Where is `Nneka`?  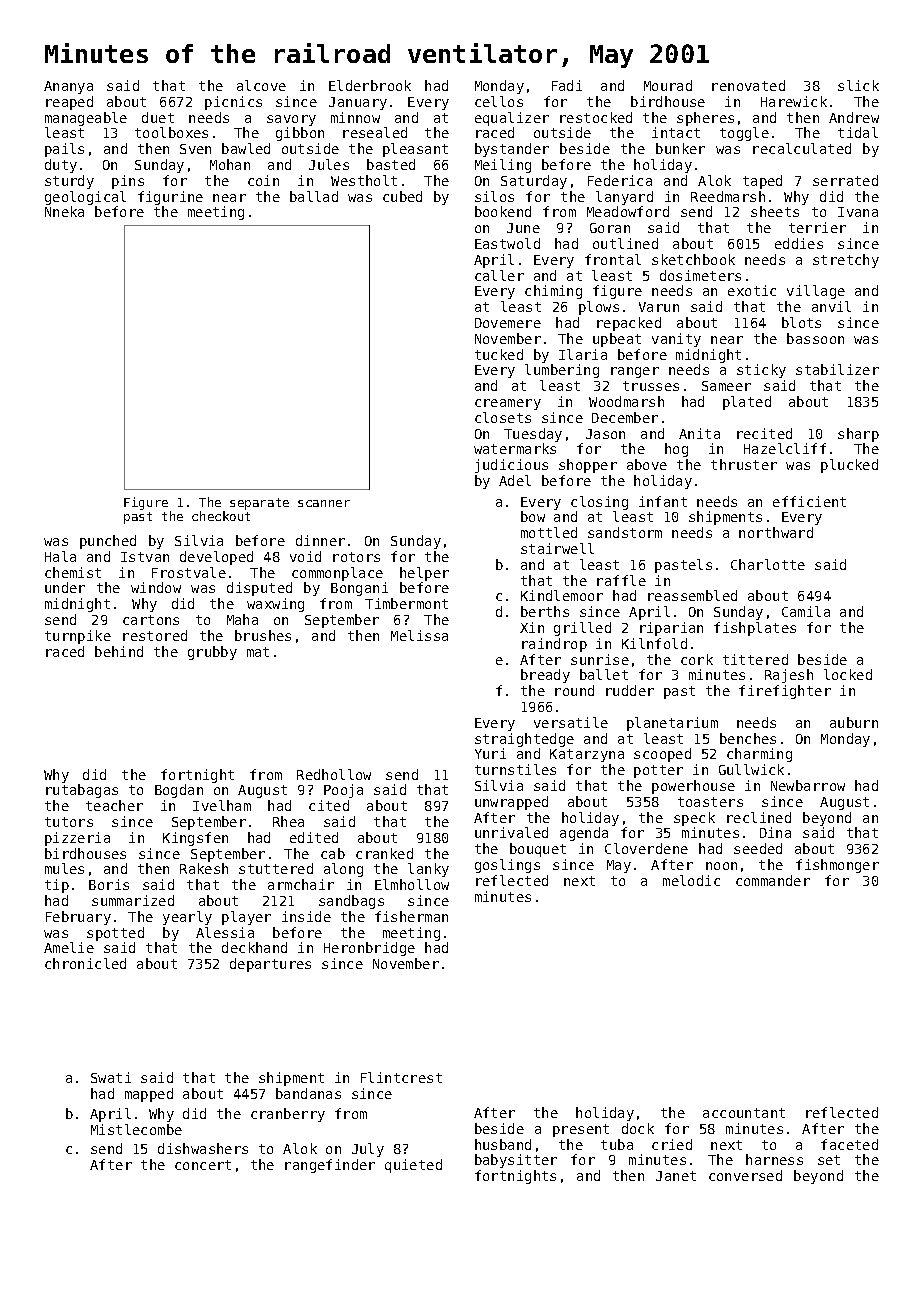 Nneka is located at coordinates (64, 211).
